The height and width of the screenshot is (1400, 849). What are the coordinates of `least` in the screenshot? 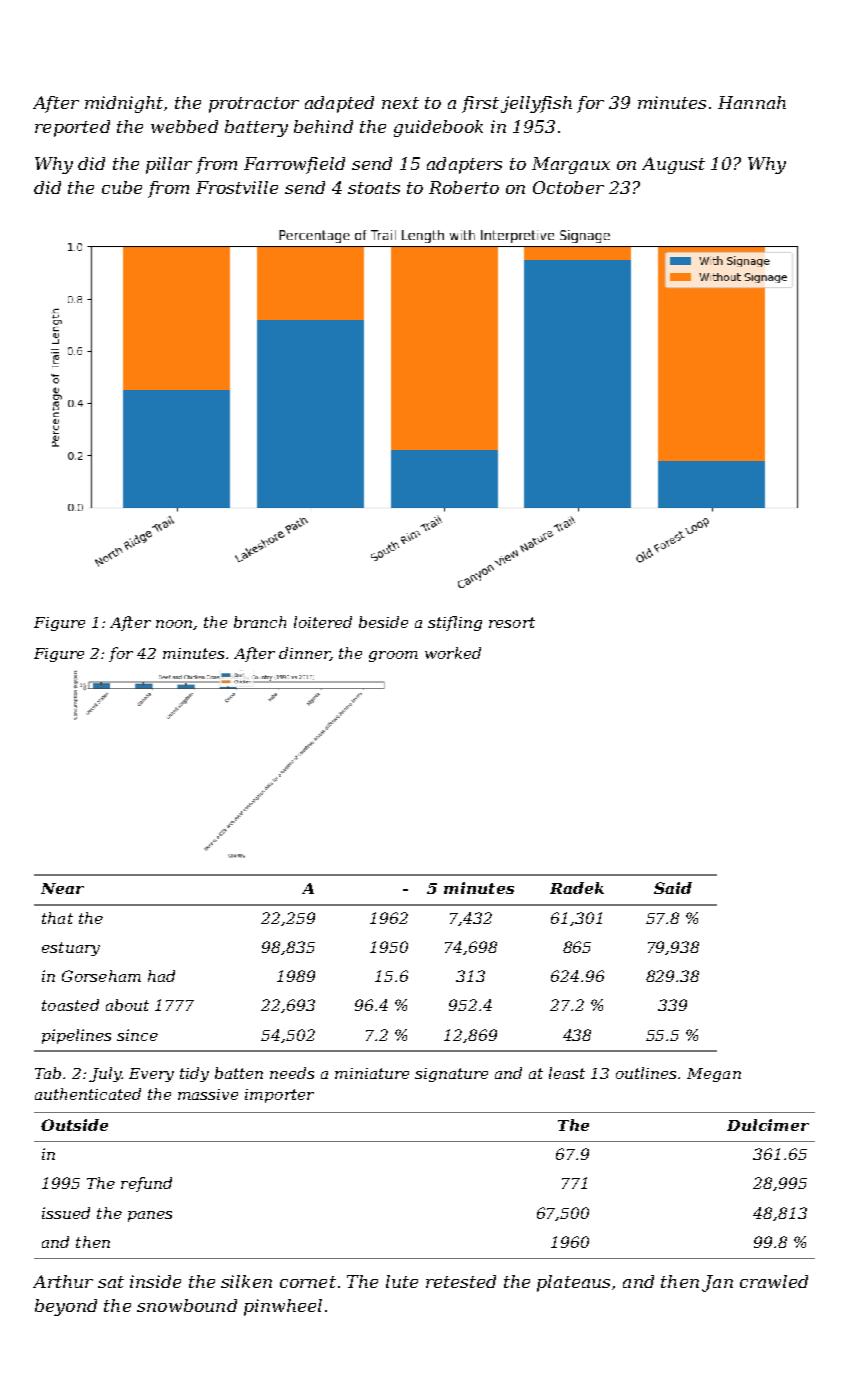 It's located at (567, 1073).
